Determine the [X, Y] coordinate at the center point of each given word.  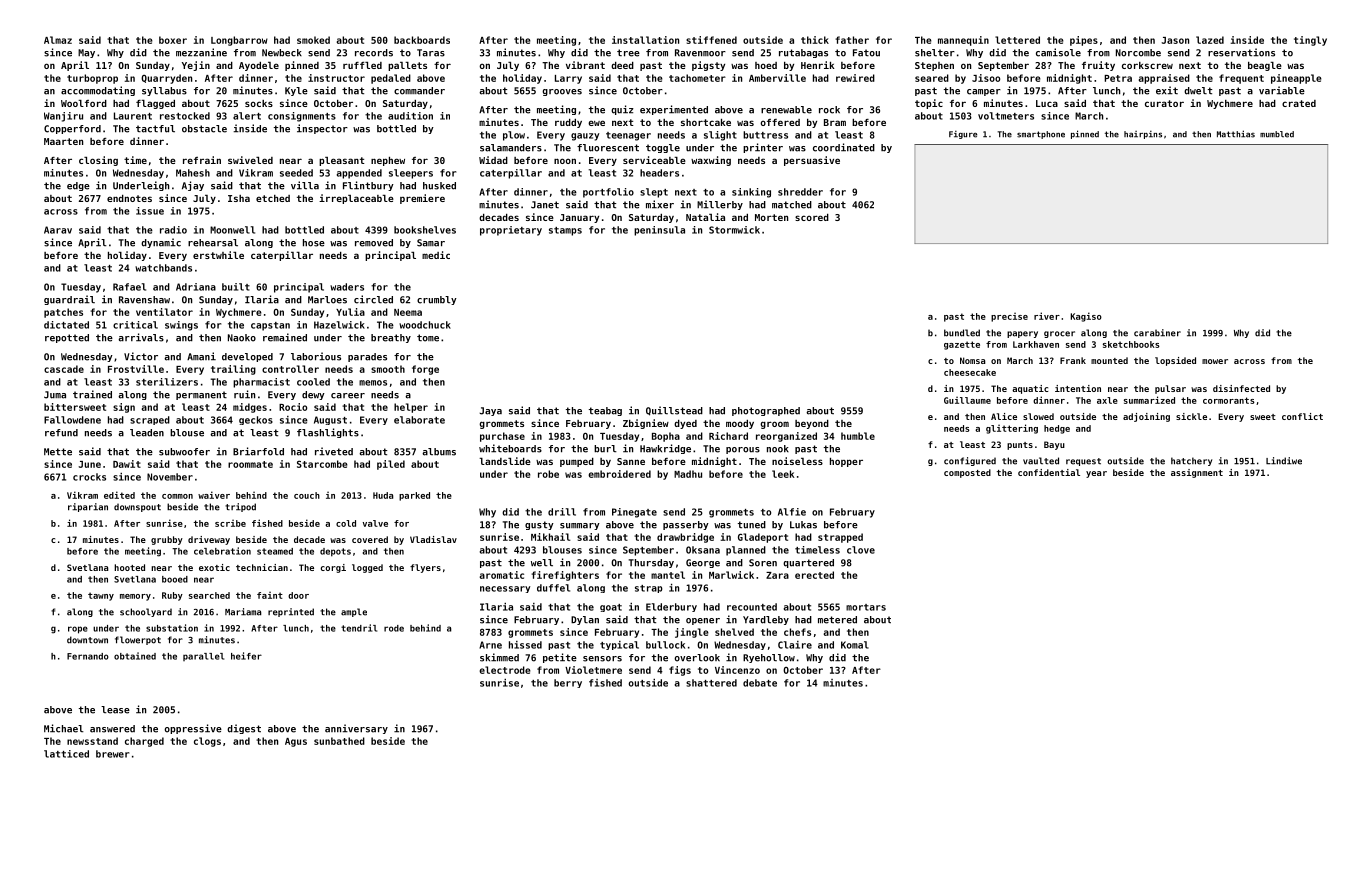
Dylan [585, 620]
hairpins [1143, 135]
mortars [866, 607]
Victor [141, 356]
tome [428, 338]
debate [760, 683]
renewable [786, 110]
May [86, 53]
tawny [101, 596]
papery [1022, 334]
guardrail [69, 300]
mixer [660, 204]
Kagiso [1086, 317]
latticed [66, 754]
